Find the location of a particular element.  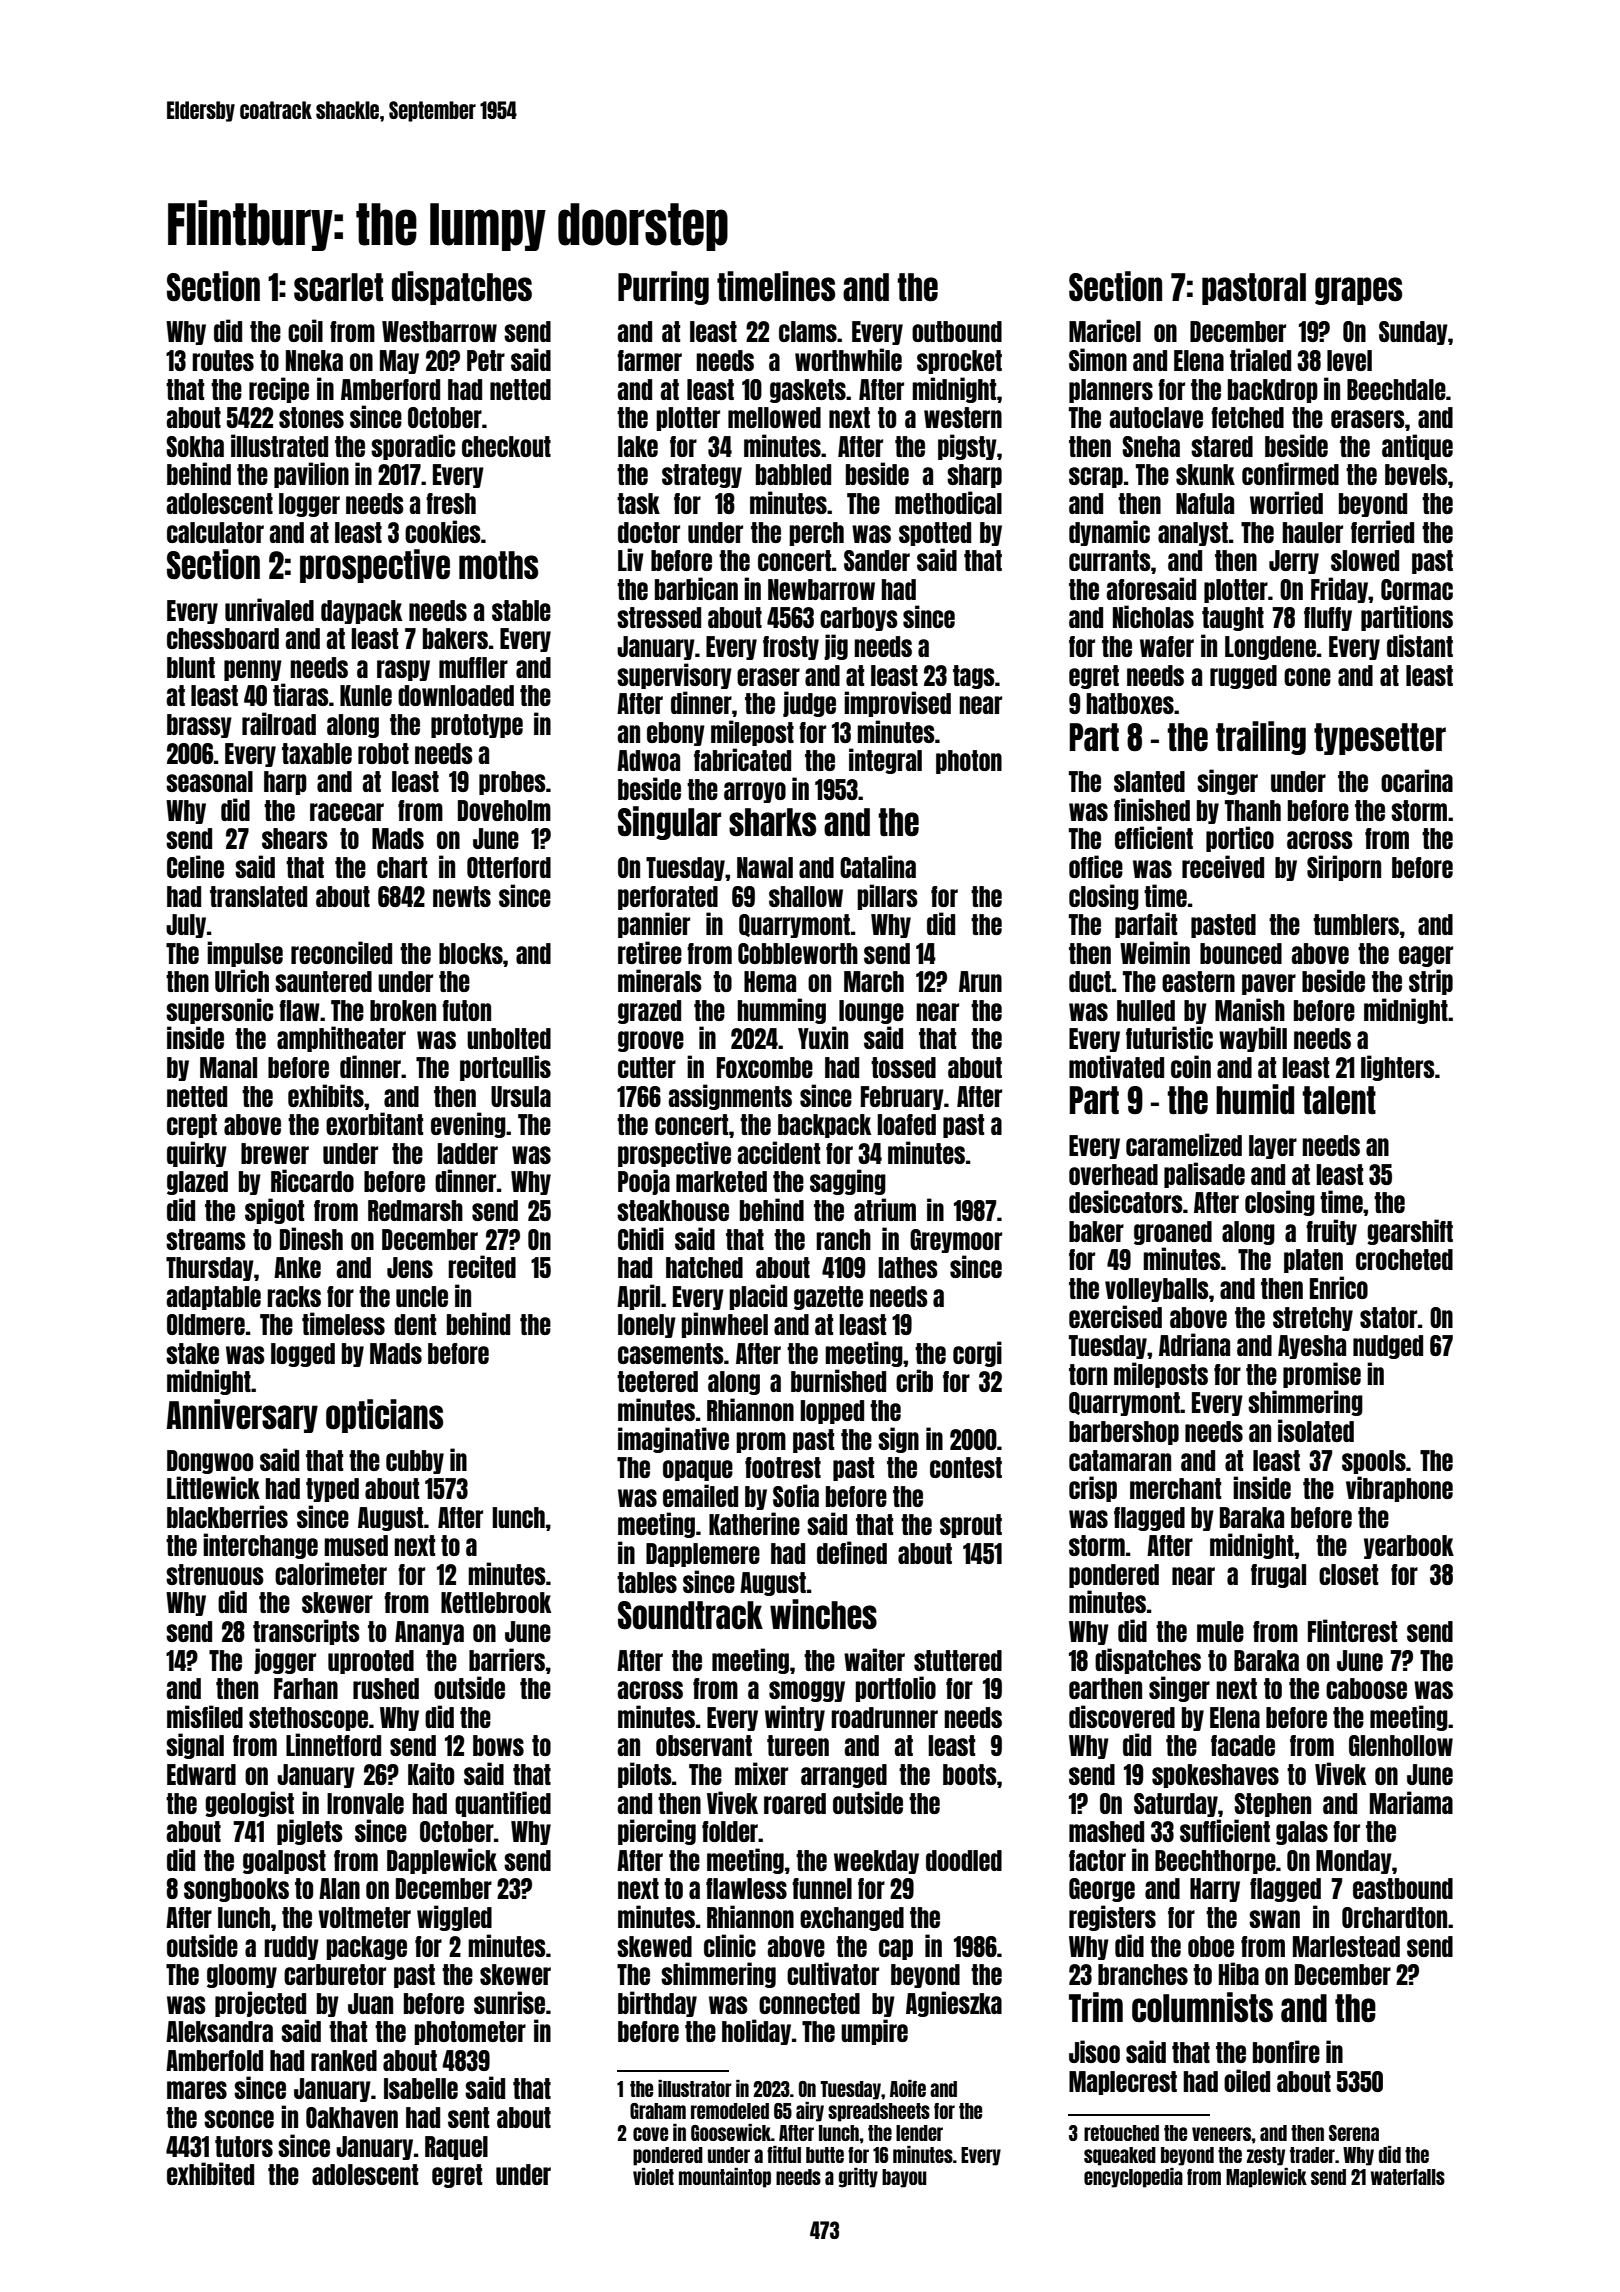

grapes is located at coordinates (1358, 291).
